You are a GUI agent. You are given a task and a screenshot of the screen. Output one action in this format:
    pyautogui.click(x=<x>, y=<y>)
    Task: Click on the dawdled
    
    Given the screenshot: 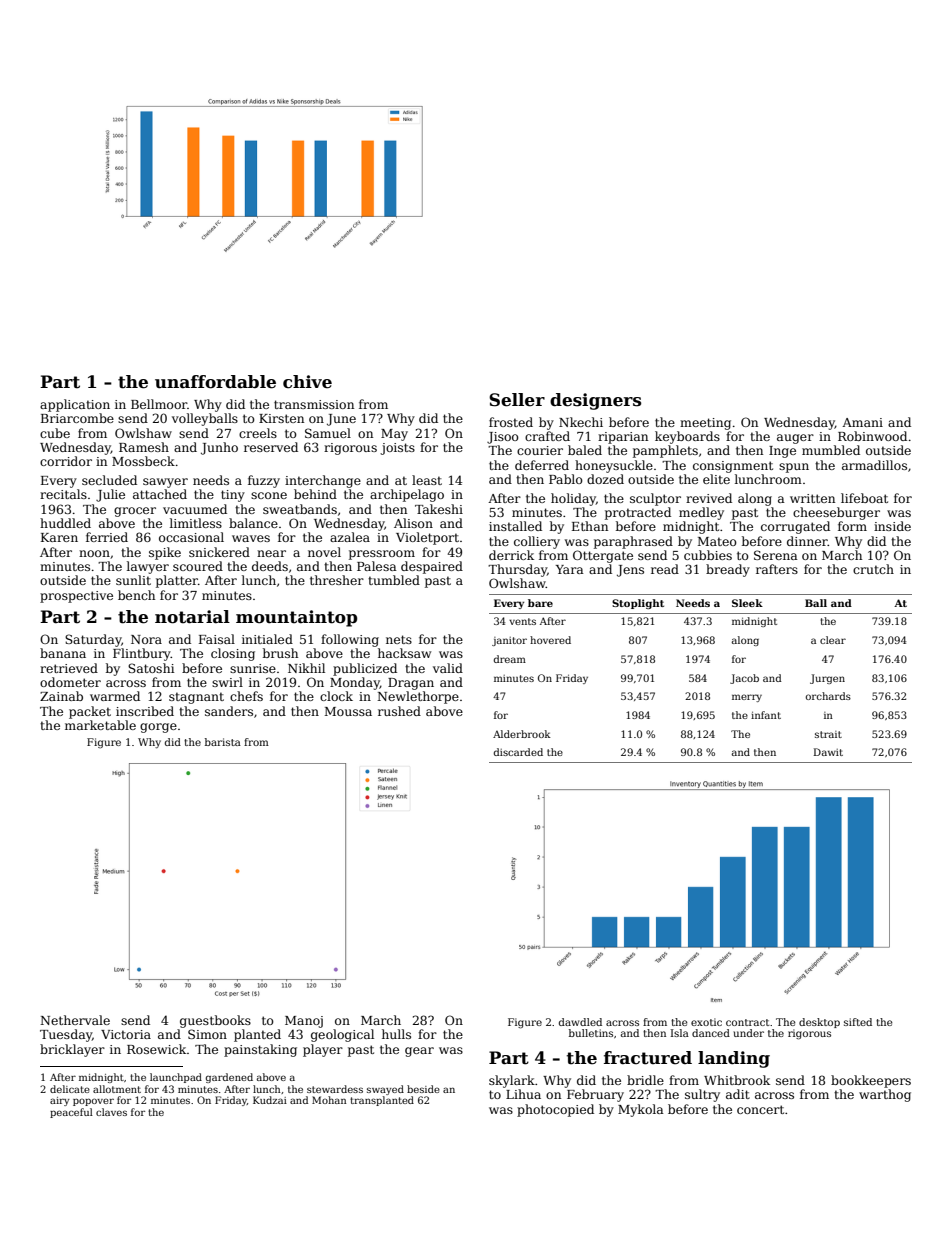 What is the action you would take?
    pyautogui.click(x=580, y=1022)
